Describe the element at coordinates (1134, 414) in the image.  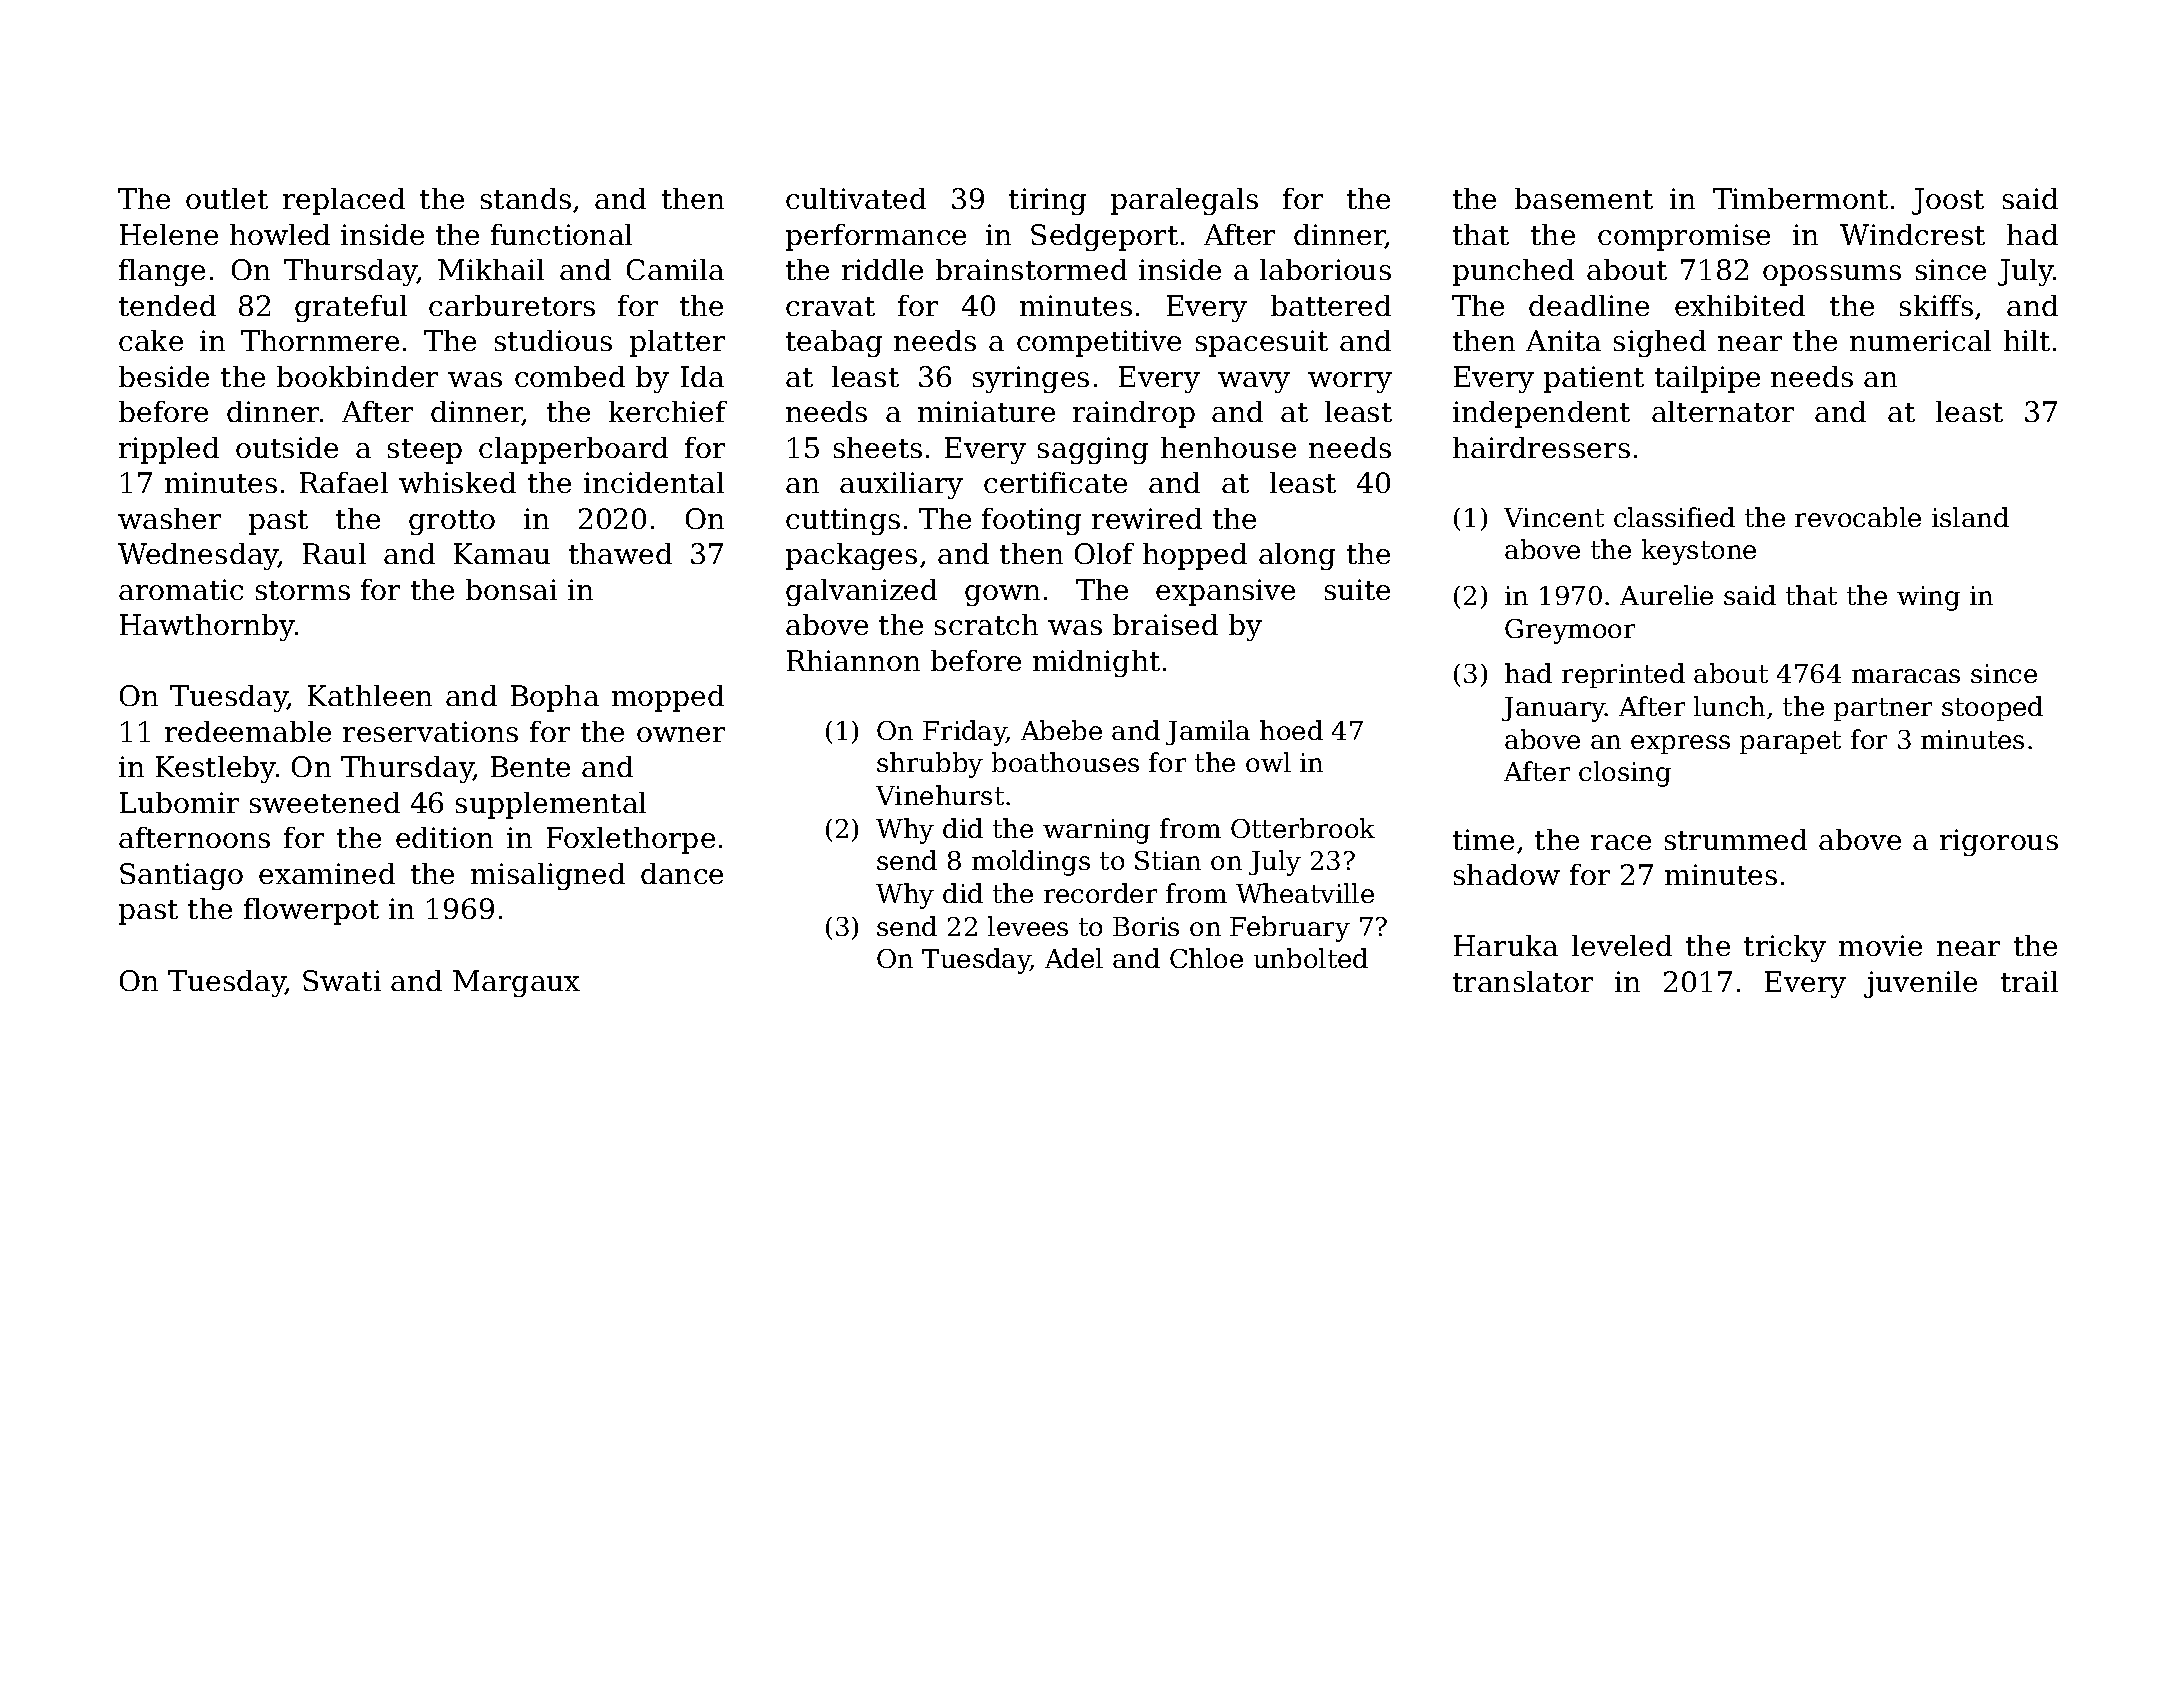
I see `raindrop` at that location.
